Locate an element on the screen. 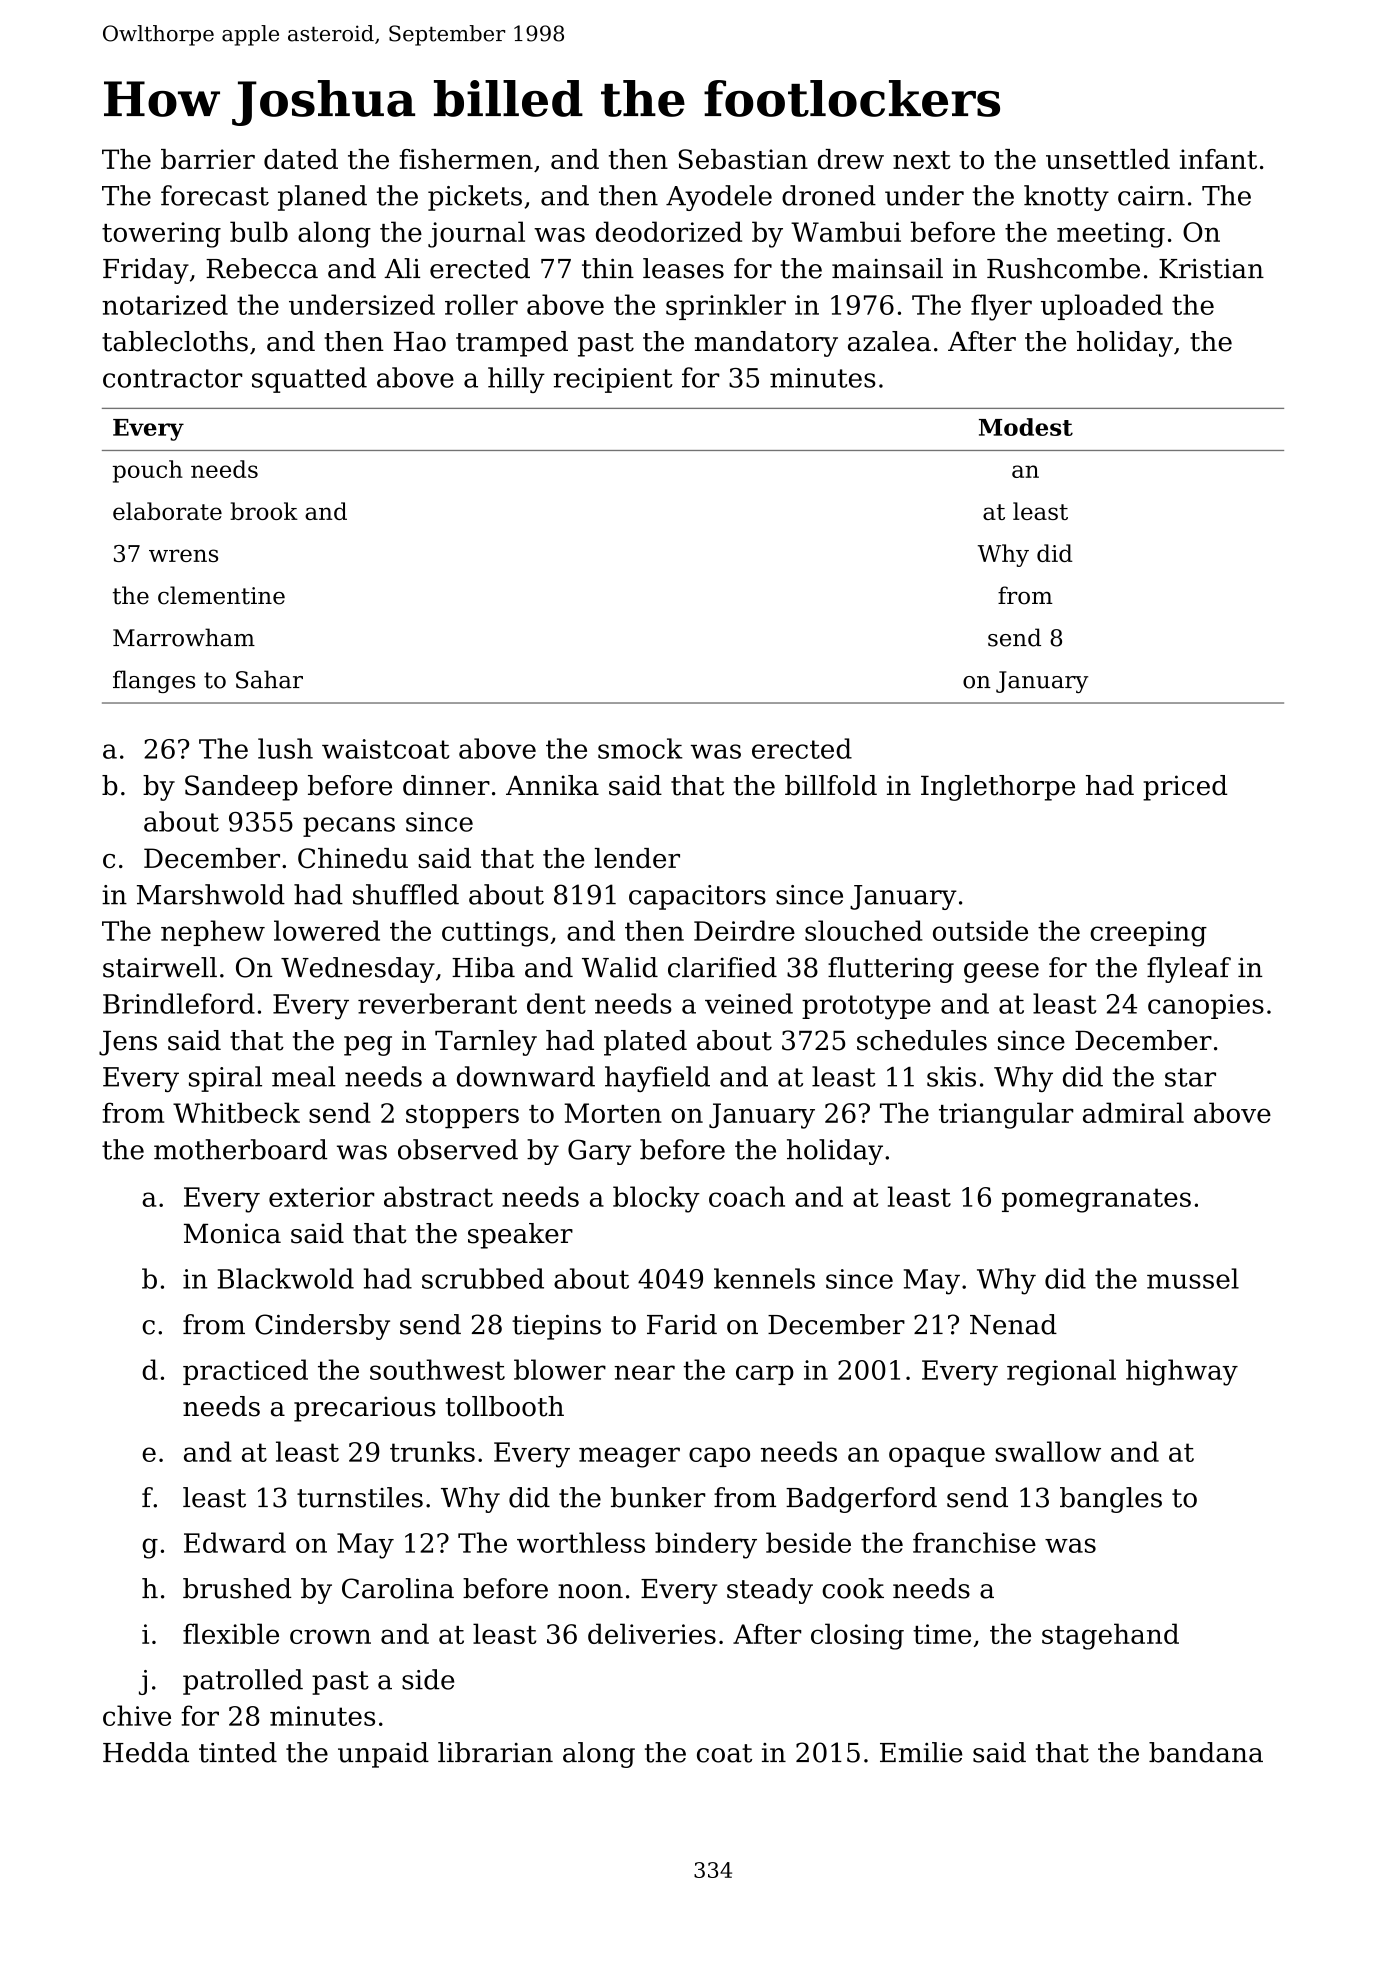 This screenshot has height=1969, width=1386. Carolina is located at coordinates (398, 1588).
